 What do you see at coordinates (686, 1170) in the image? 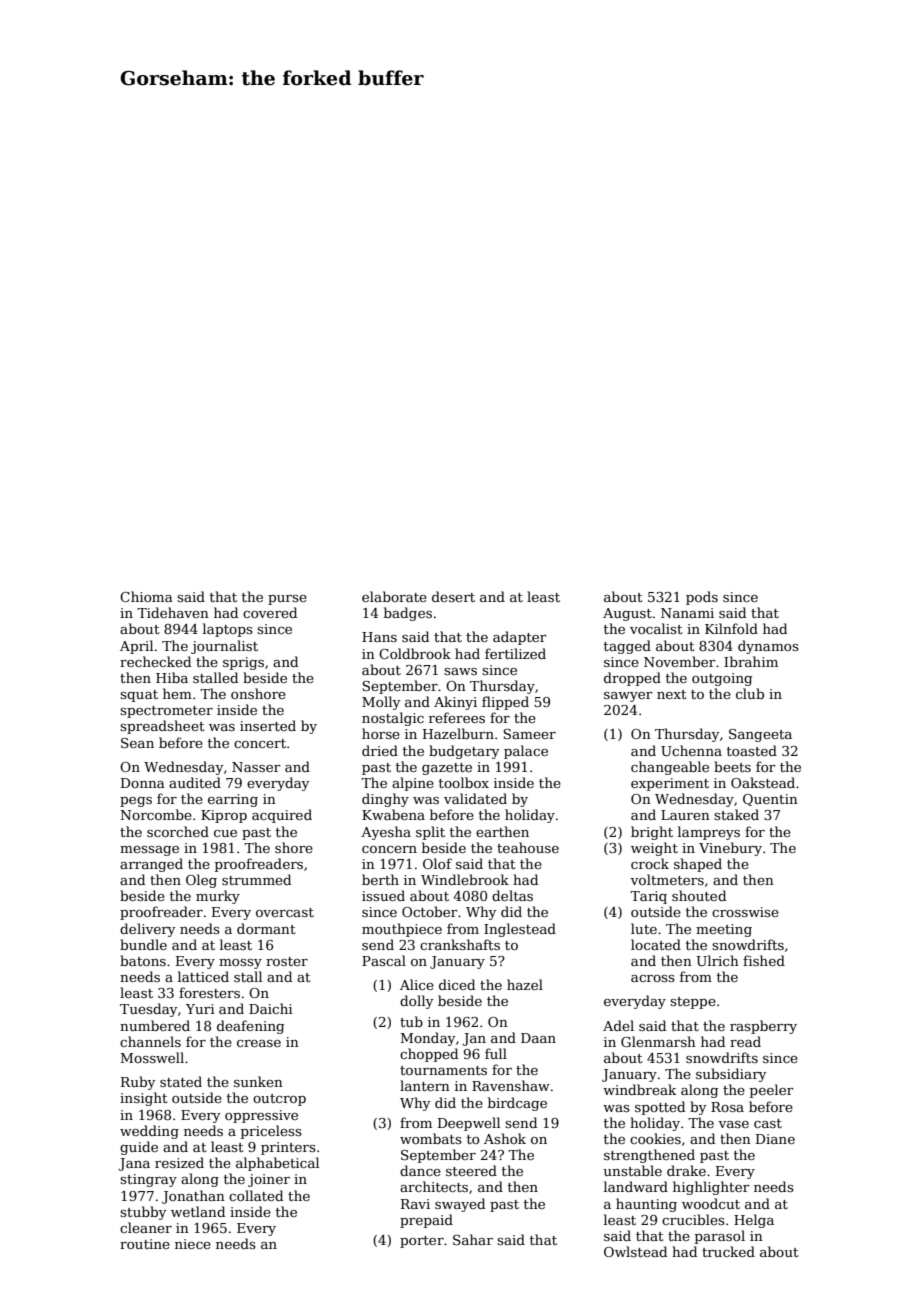
I see `drake` at bounding box center [686, 1170].
